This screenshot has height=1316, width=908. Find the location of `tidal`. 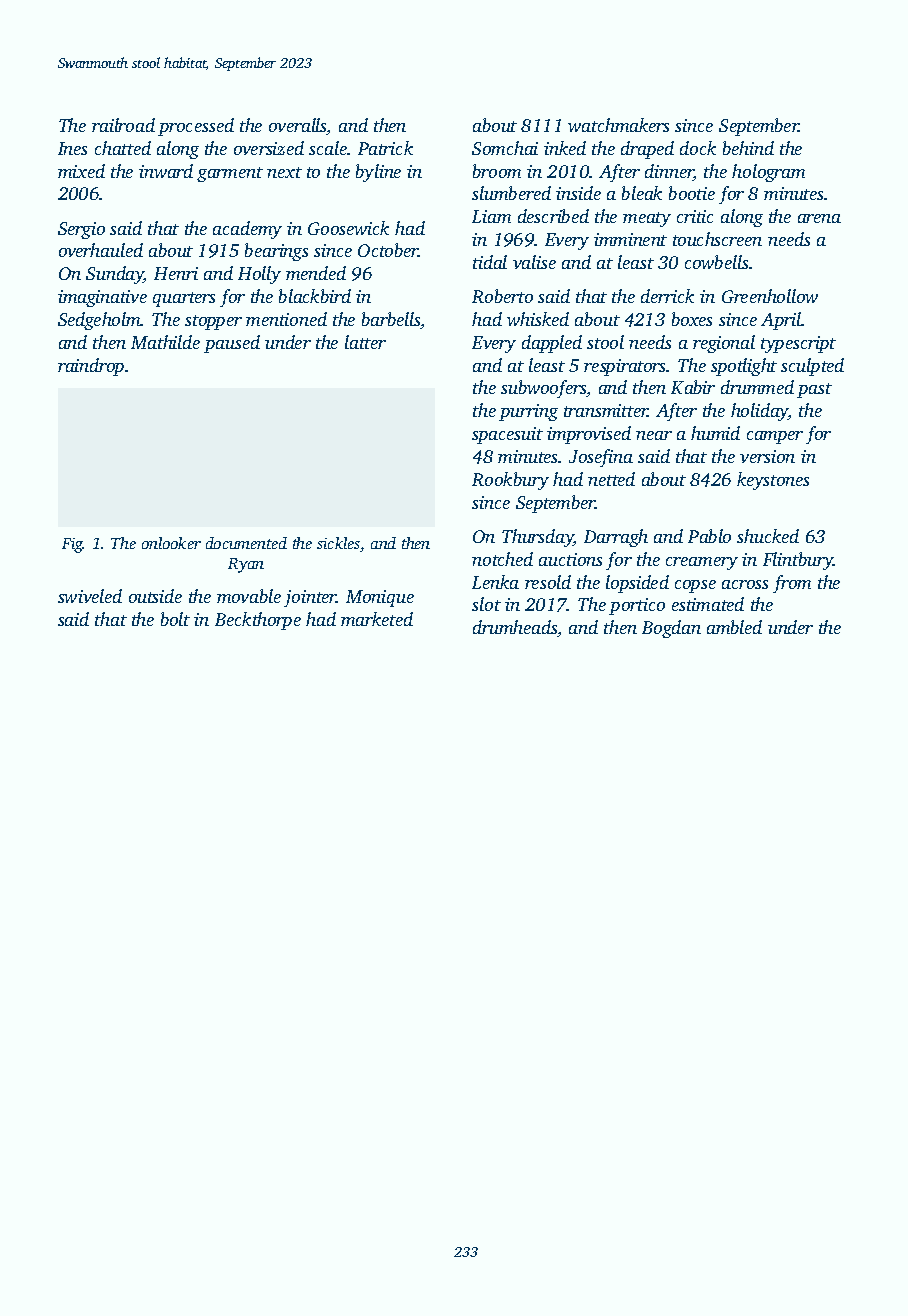

tidal is located at coordinates (490, 262).
